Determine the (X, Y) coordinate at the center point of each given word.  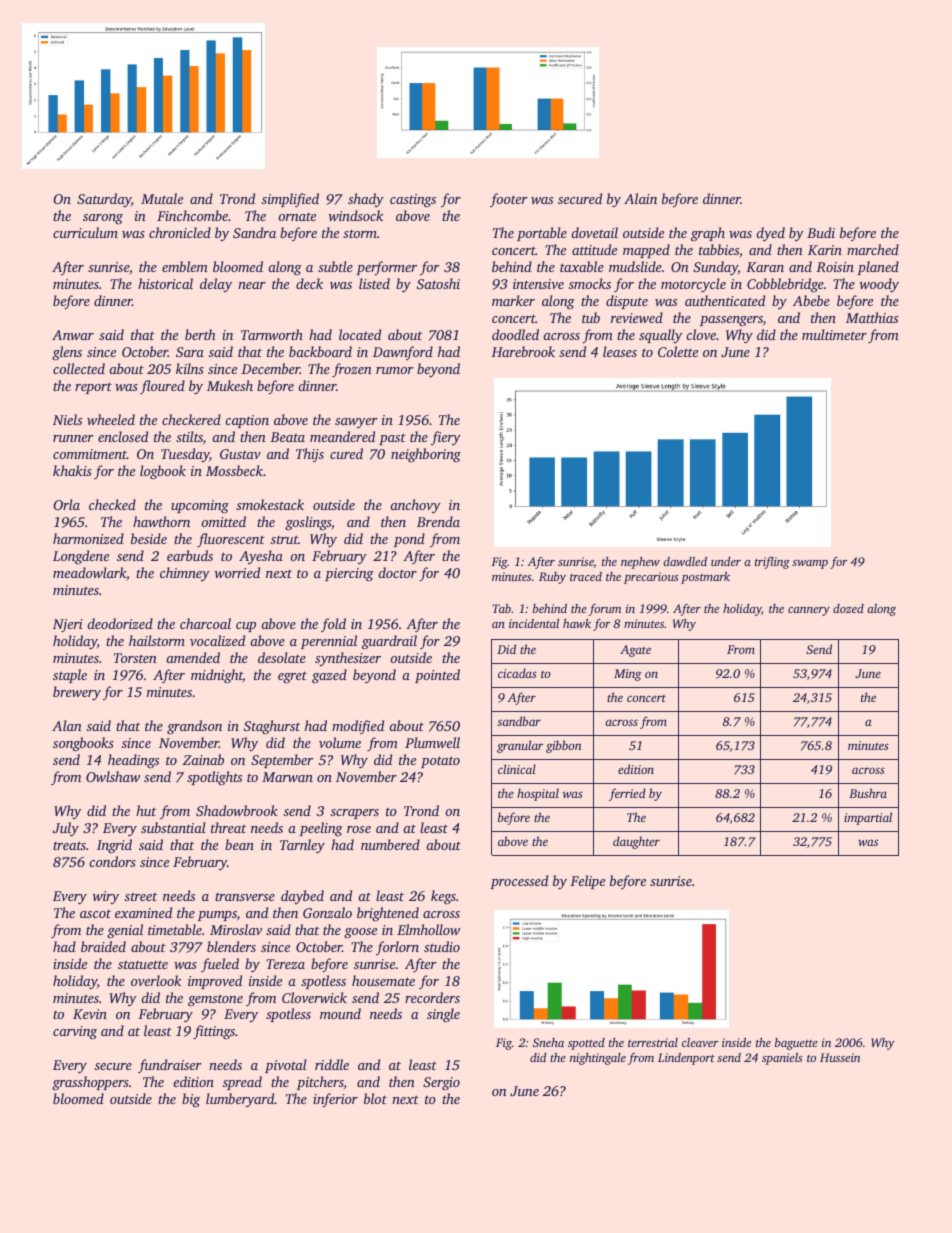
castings (413, 201)
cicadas (517, 673)
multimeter (834, 334)
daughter (636, 842)
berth (200, 334)
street (141, 897)
